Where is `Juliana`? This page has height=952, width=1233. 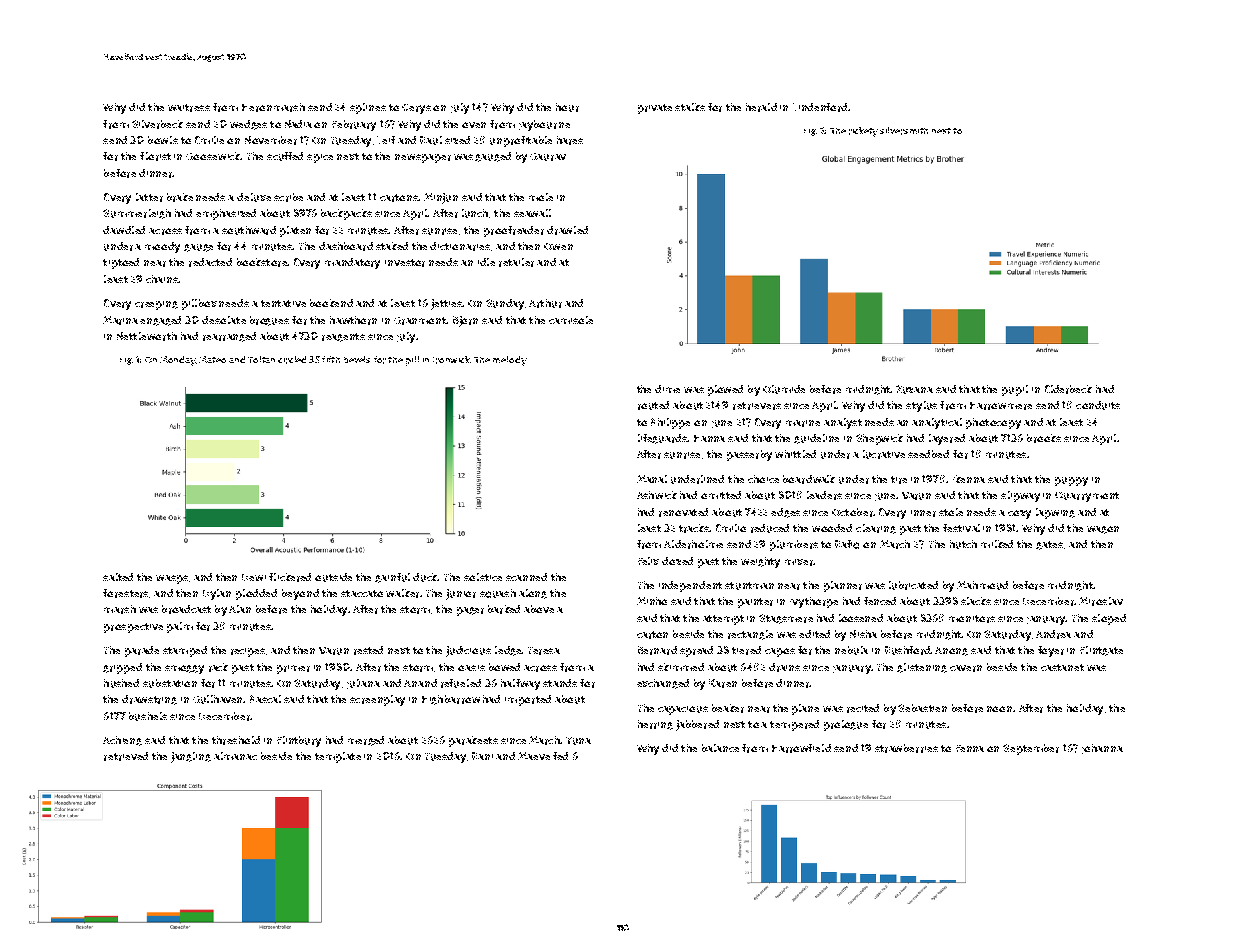 Juliana is located at coordinates (363, 684).
